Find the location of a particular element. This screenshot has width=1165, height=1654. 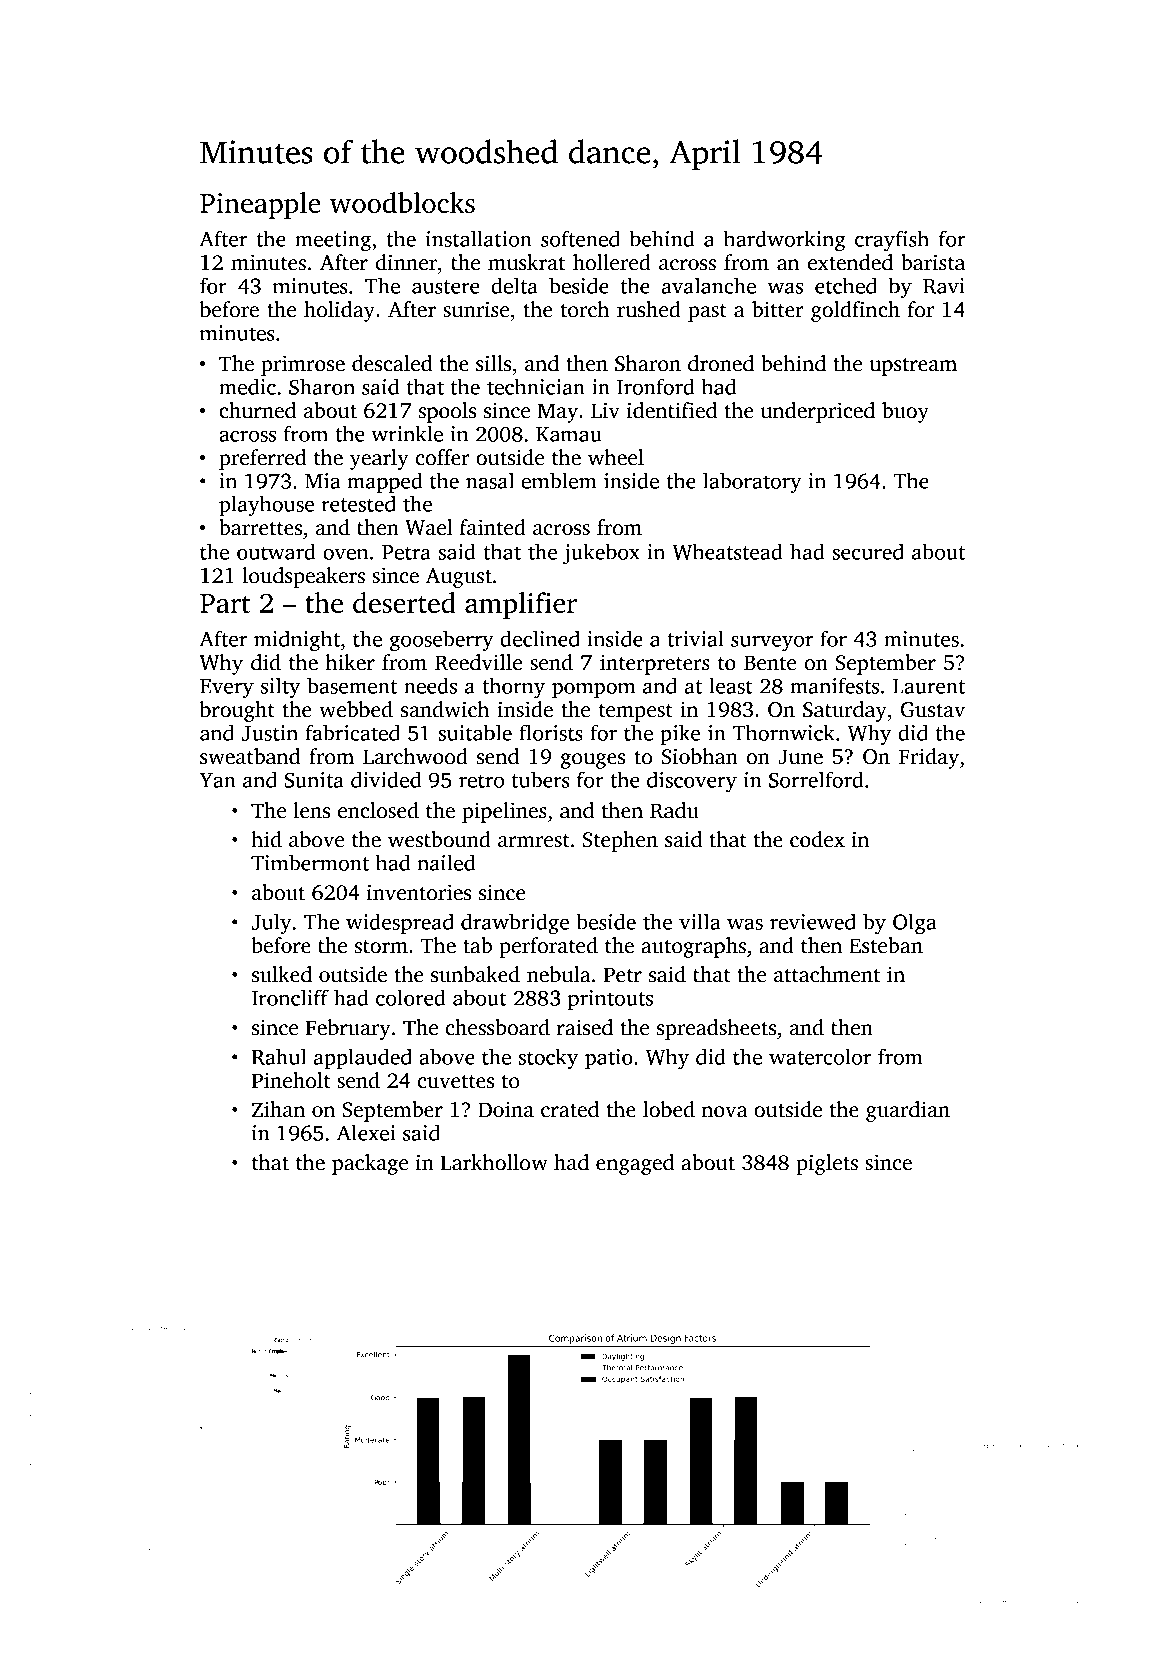

crayfish is located at coordinates (892, 241).
